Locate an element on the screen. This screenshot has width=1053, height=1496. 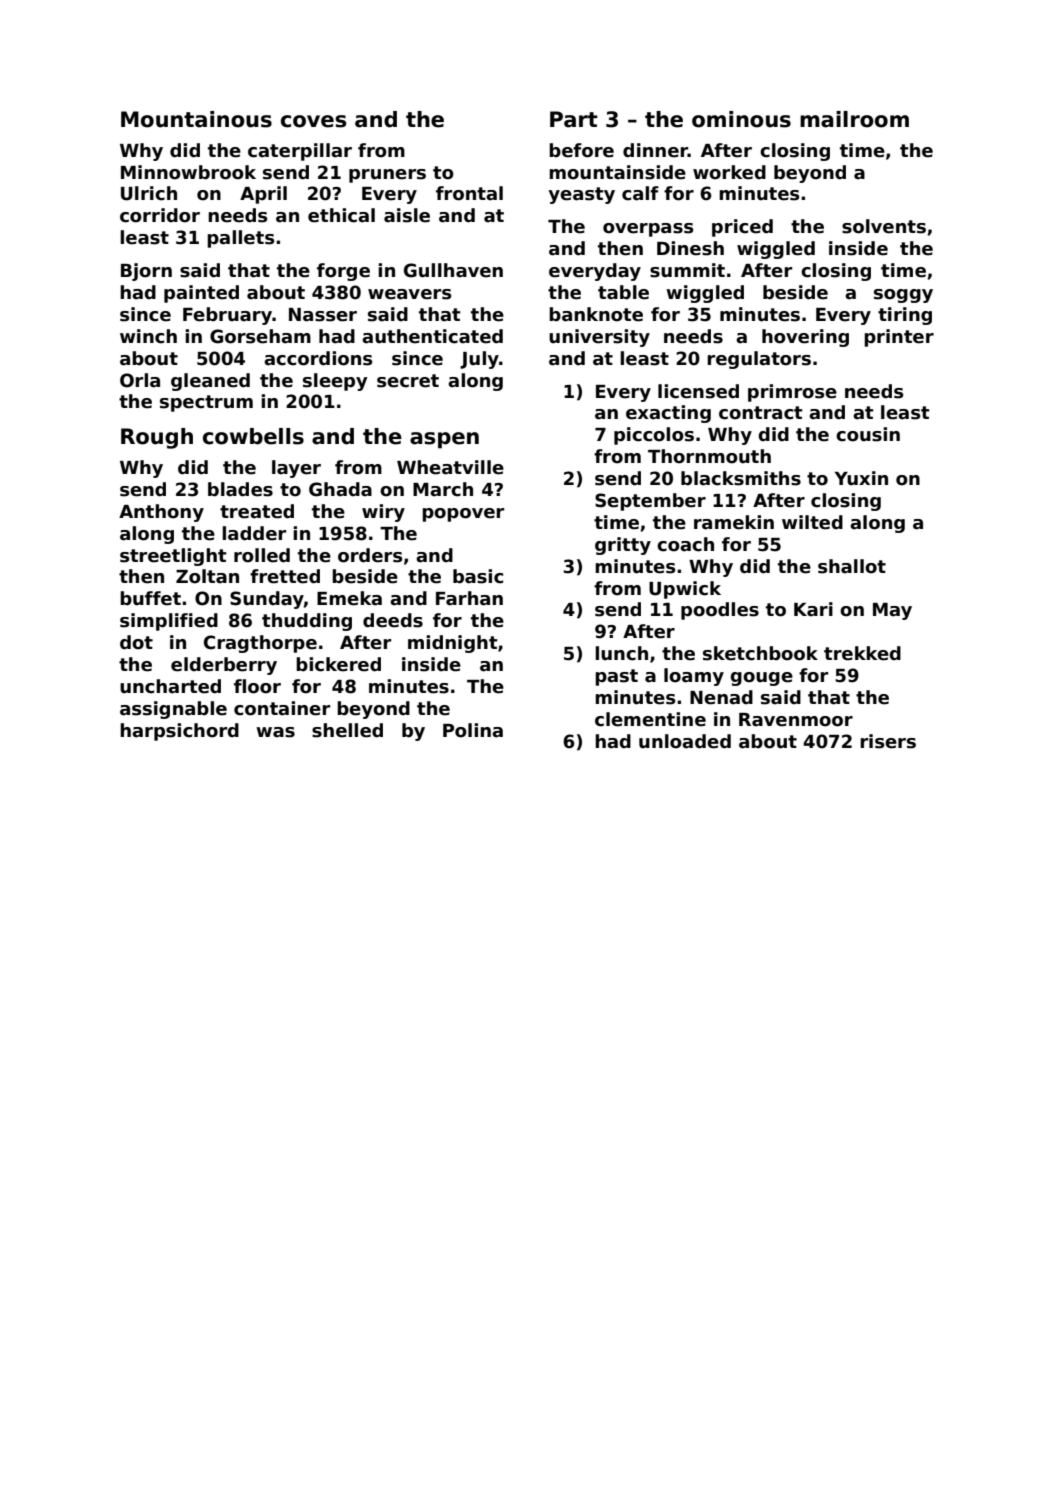
past is located at coordinates (616, 677).
